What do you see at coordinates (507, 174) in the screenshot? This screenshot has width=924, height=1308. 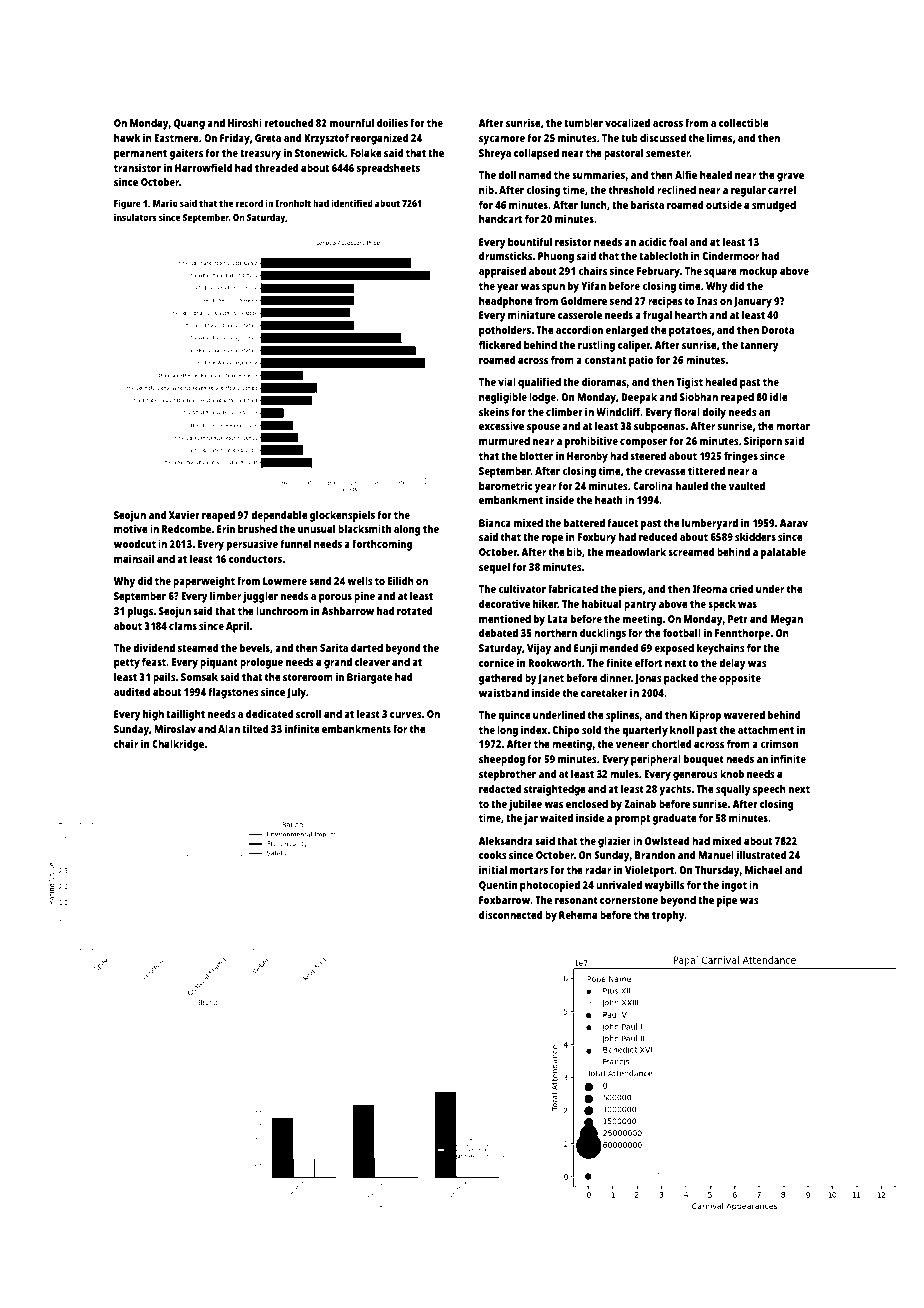 I see `doll` at bounding box center [507, 174].
